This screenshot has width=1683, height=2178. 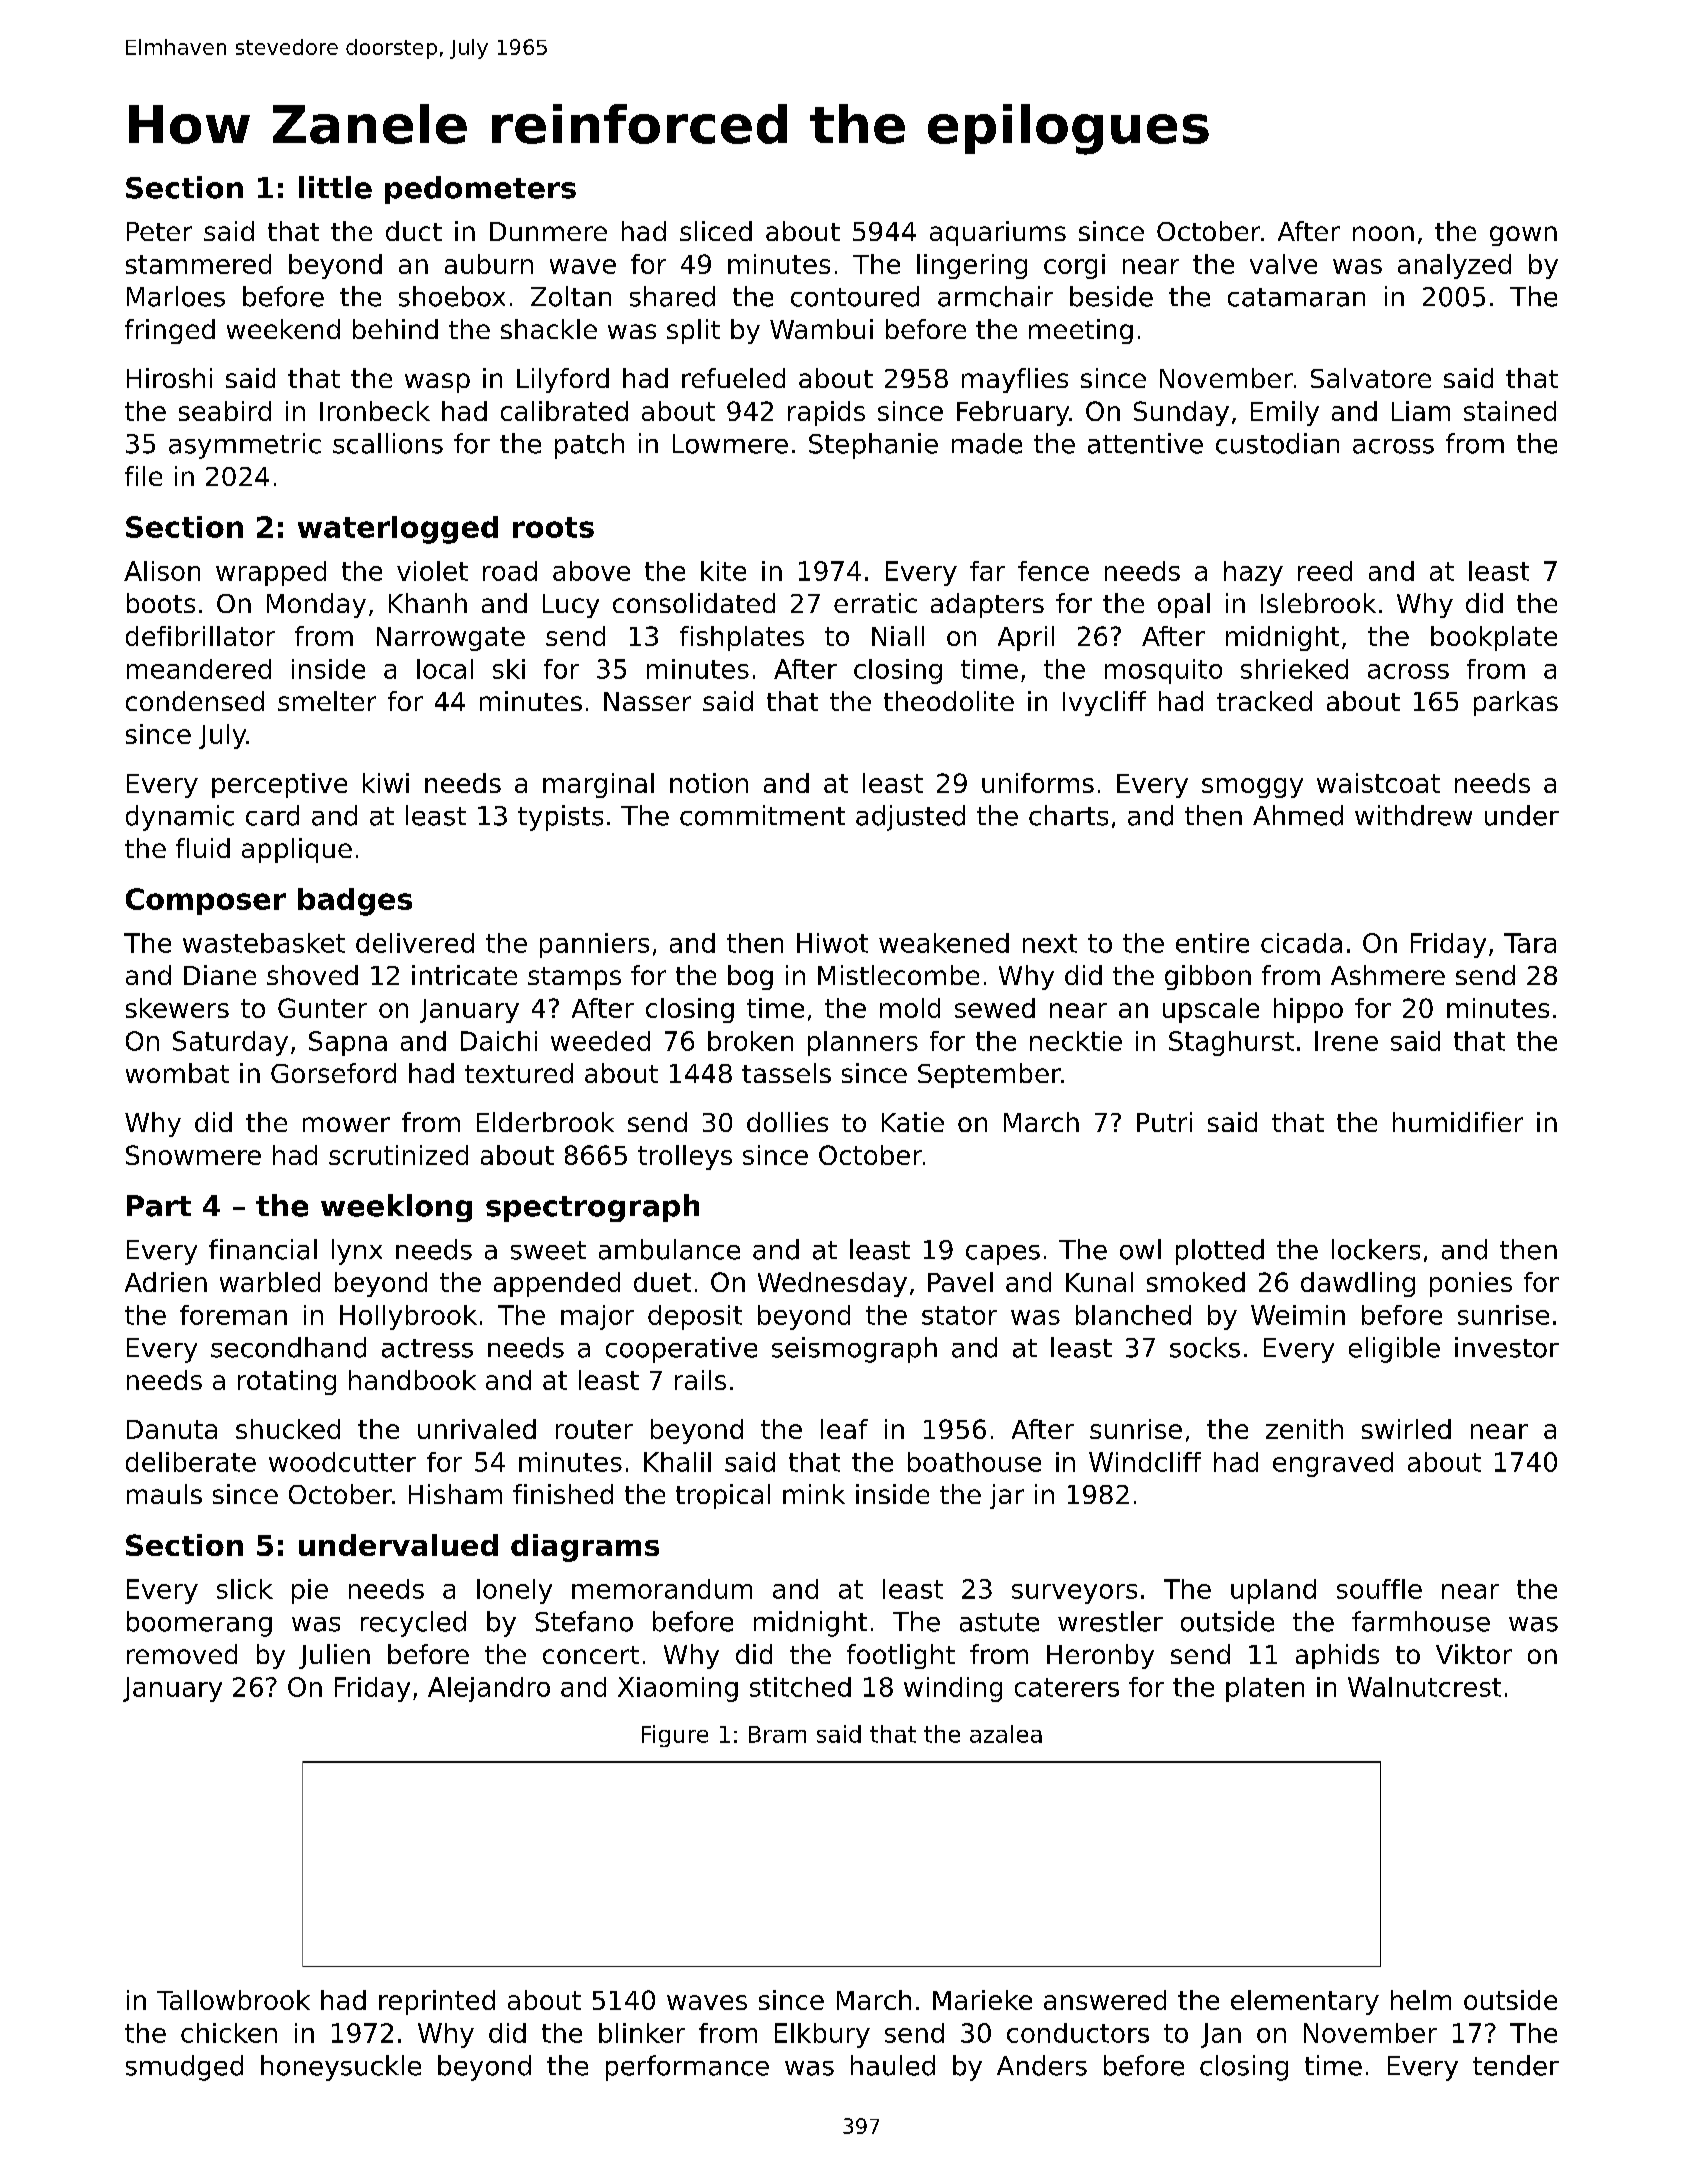 What do you see at coordinates (998, 233) in the screenshot?
I see `aquariums` at bounding box center [998, 233].
